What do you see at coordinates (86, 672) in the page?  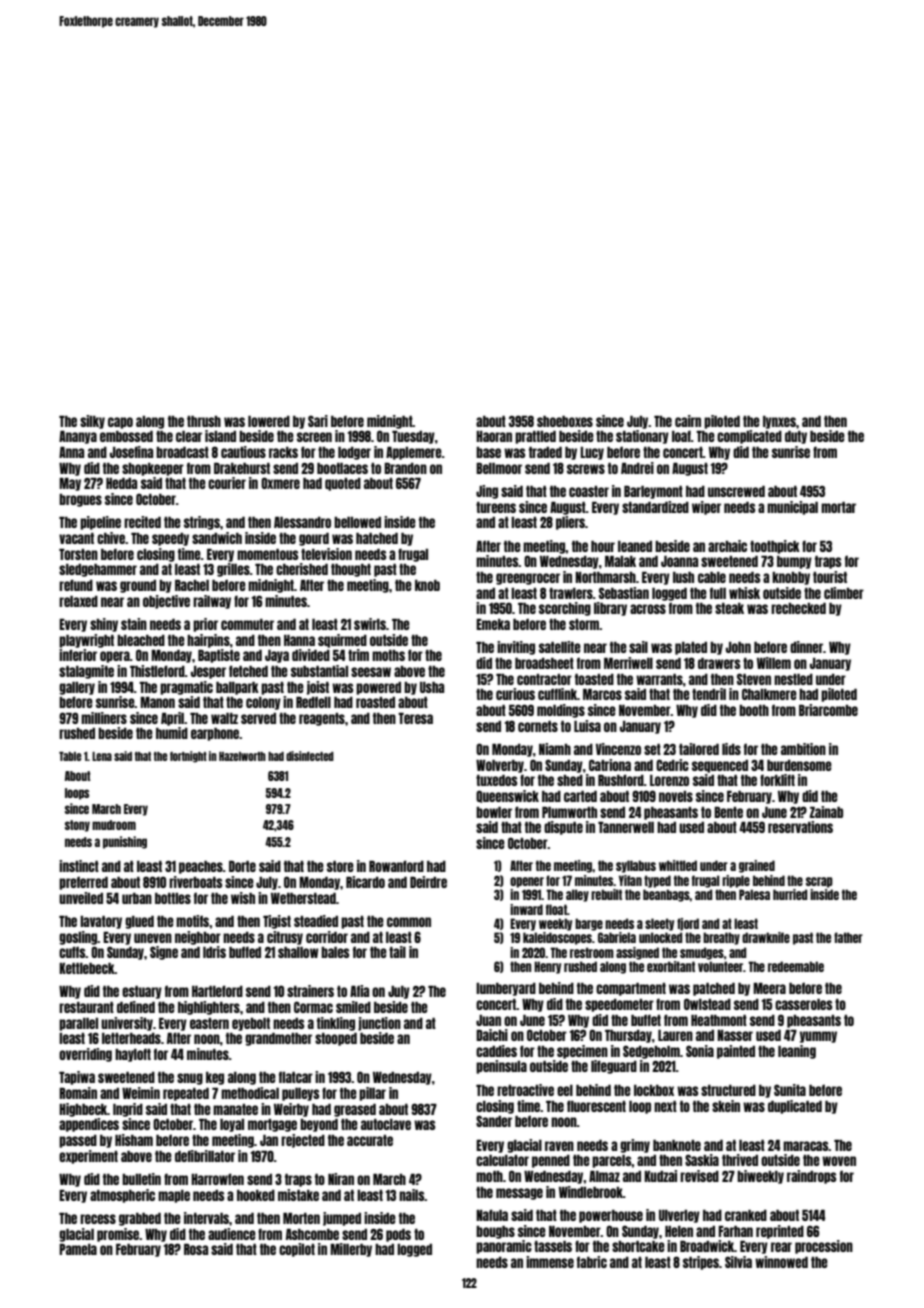 I see `stalagmite` at bounding box center [86, 672].
